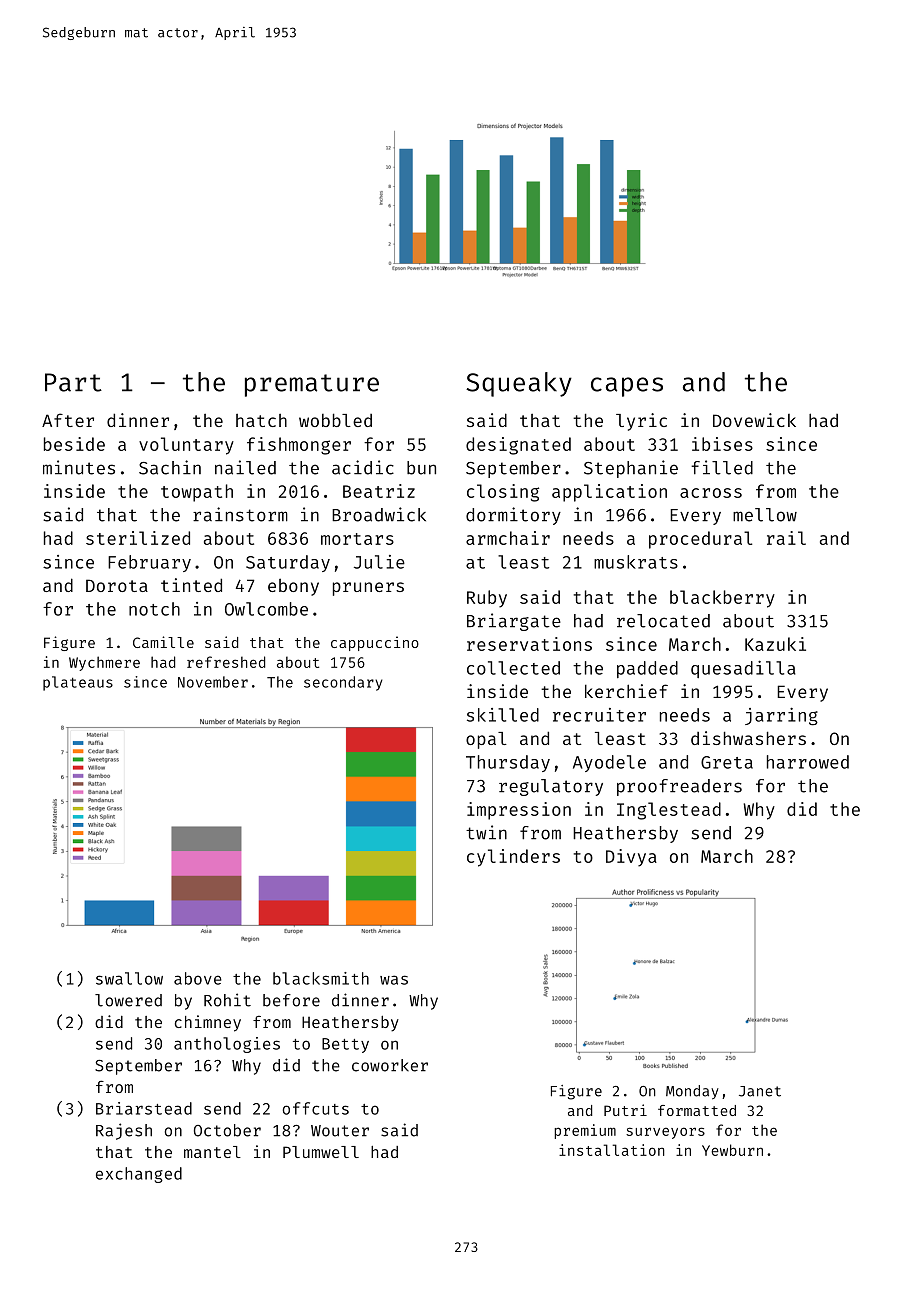 Image resolution: width=908 pixels, height=1316 pixels. Describe the element at coordinates (641, 422) in the image. I see `lyric` at that location.
